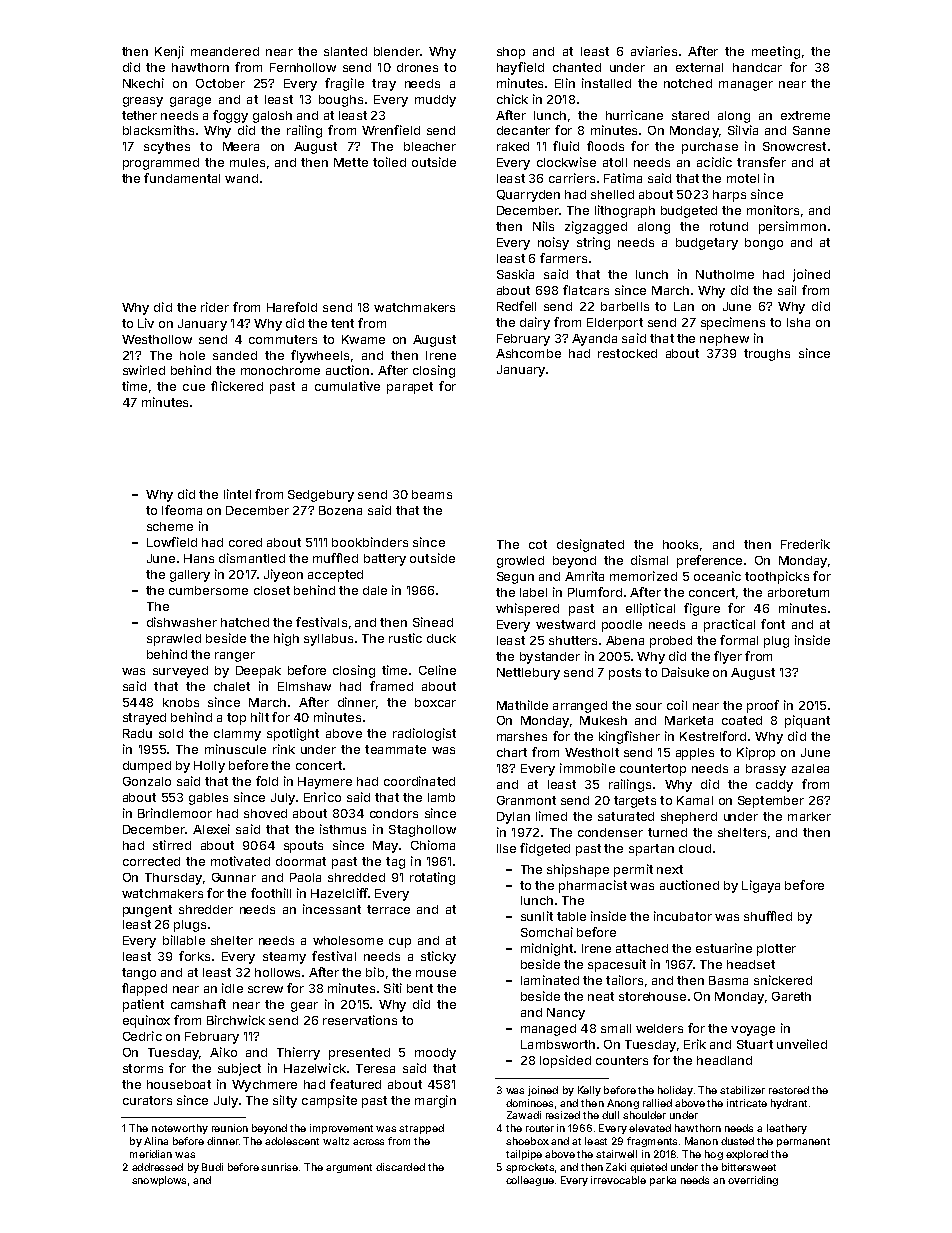 The width and height of the page is (952, 1233). Describe the element at coordinates (547, 932) in the page. I see `Somchai` at that location.
